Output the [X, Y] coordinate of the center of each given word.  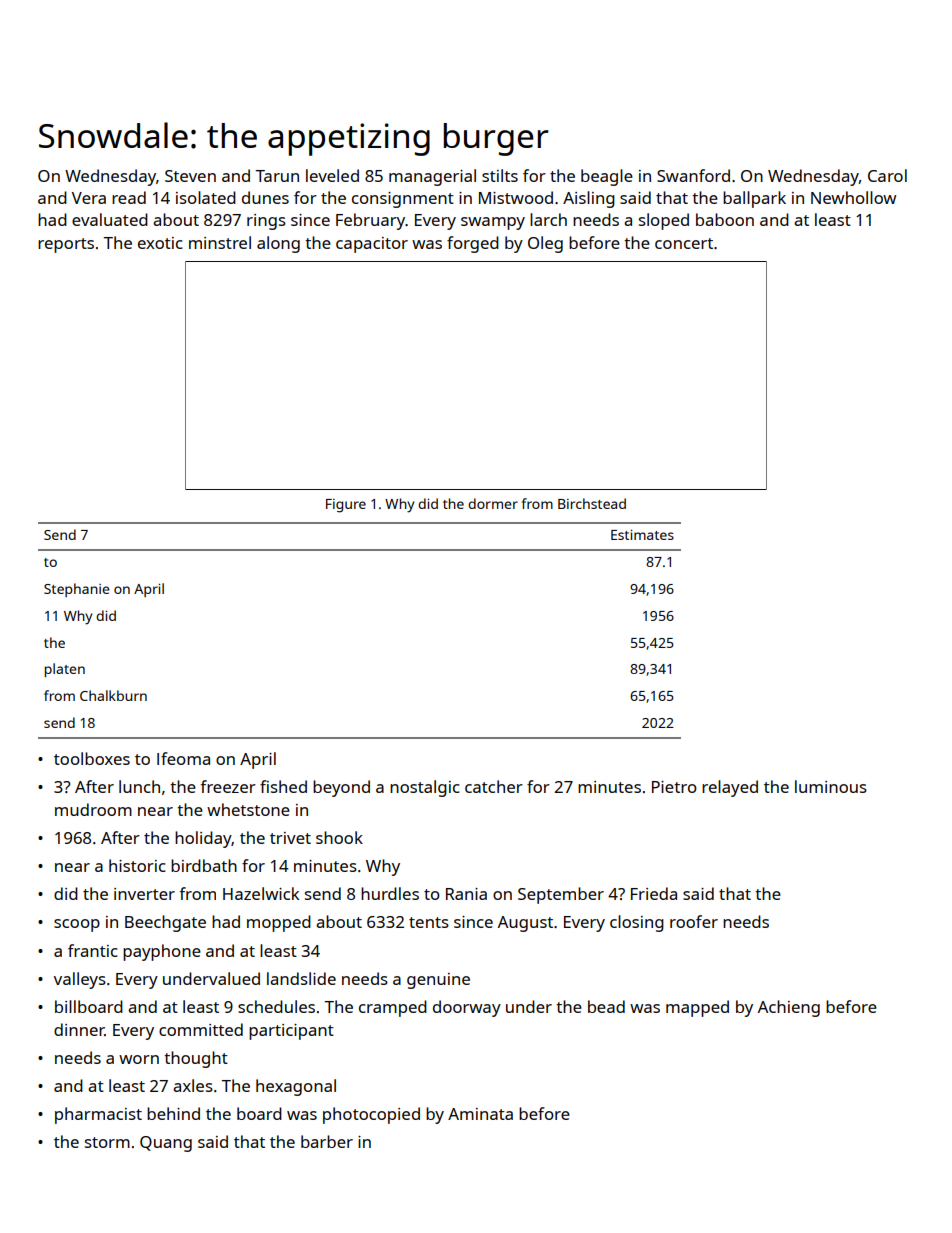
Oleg [545, 244]
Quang [166, 1144]
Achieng [789, 1008]
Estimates [642, 535]
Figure [346, 506]
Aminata [480, 1114]
